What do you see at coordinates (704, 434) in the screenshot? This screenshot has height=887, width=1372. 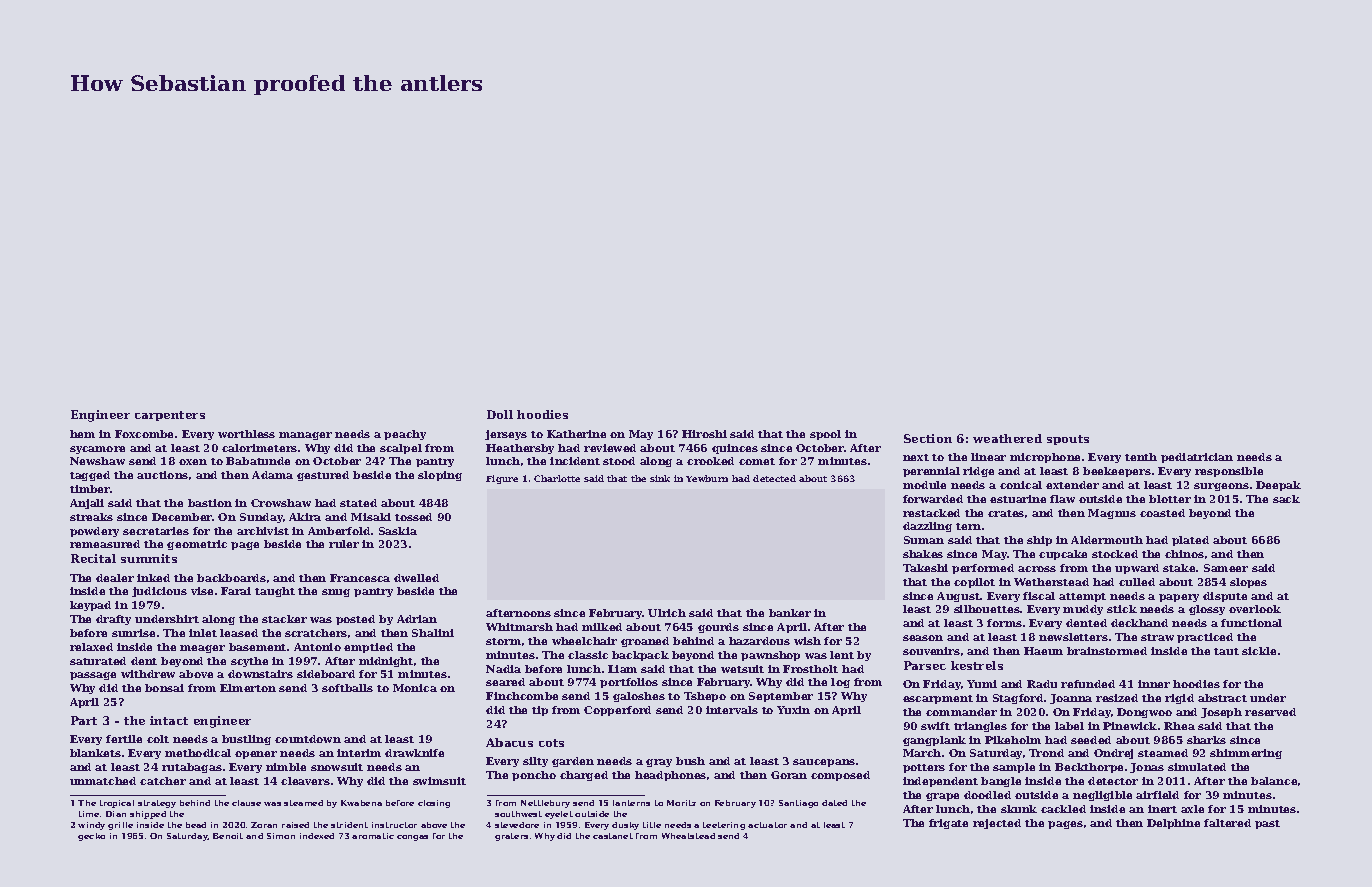 I see `Hiroshi` at bounding box center [704, 434].
